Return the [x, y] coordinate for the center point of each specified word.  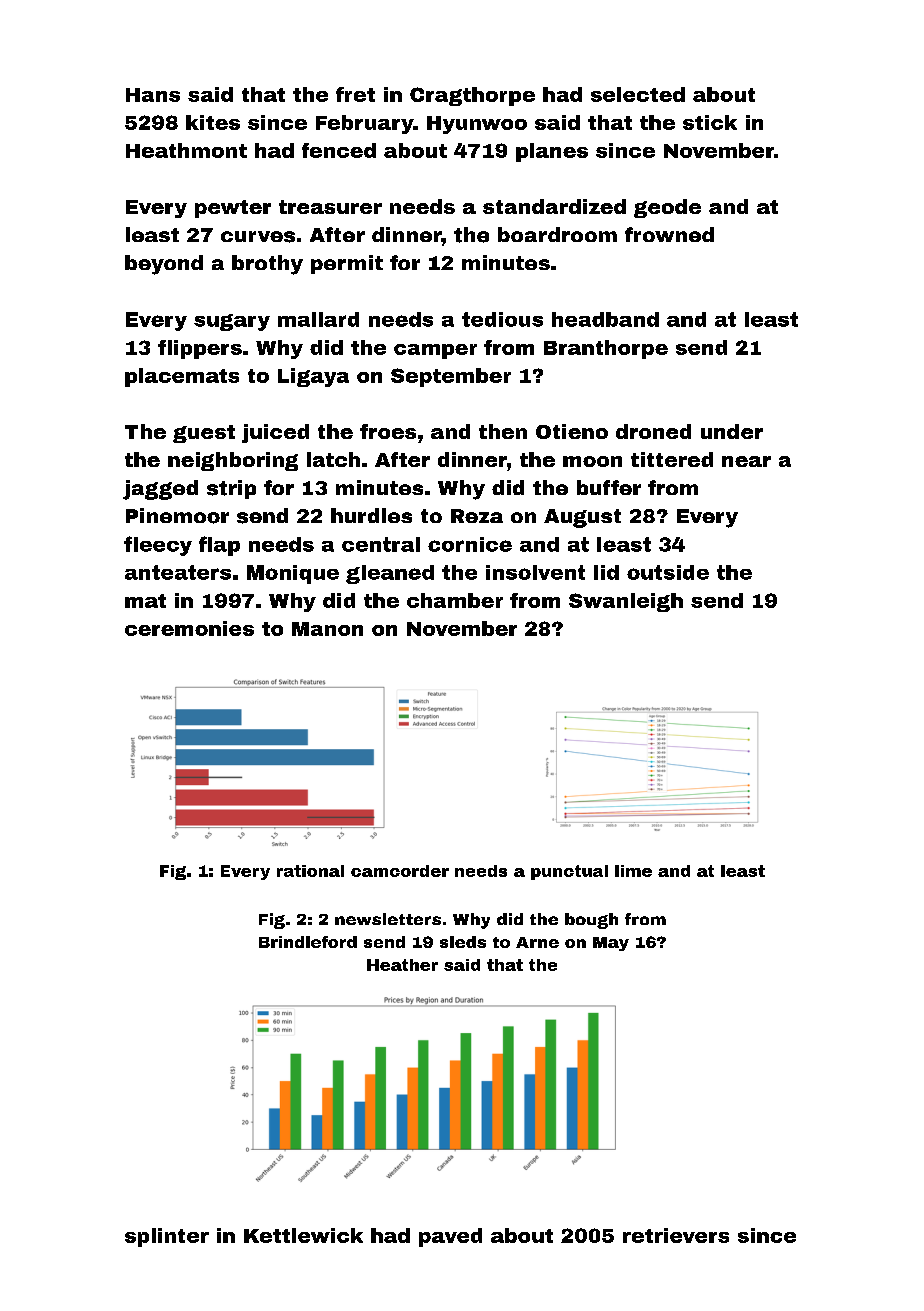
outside [668, 572]
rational [310, 871]
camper [435, 351]
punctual [569, 872]
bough [591, 921]
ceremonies [189, 628]
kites [213, 122]
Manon [327, 629]
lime [633, 871]
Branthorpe [606, 349]
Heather [402, 965]
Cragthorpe [472, 96]
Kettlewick [303, 1235]
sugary [232, 322]
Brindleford [308, 942]
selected [638, 94]
